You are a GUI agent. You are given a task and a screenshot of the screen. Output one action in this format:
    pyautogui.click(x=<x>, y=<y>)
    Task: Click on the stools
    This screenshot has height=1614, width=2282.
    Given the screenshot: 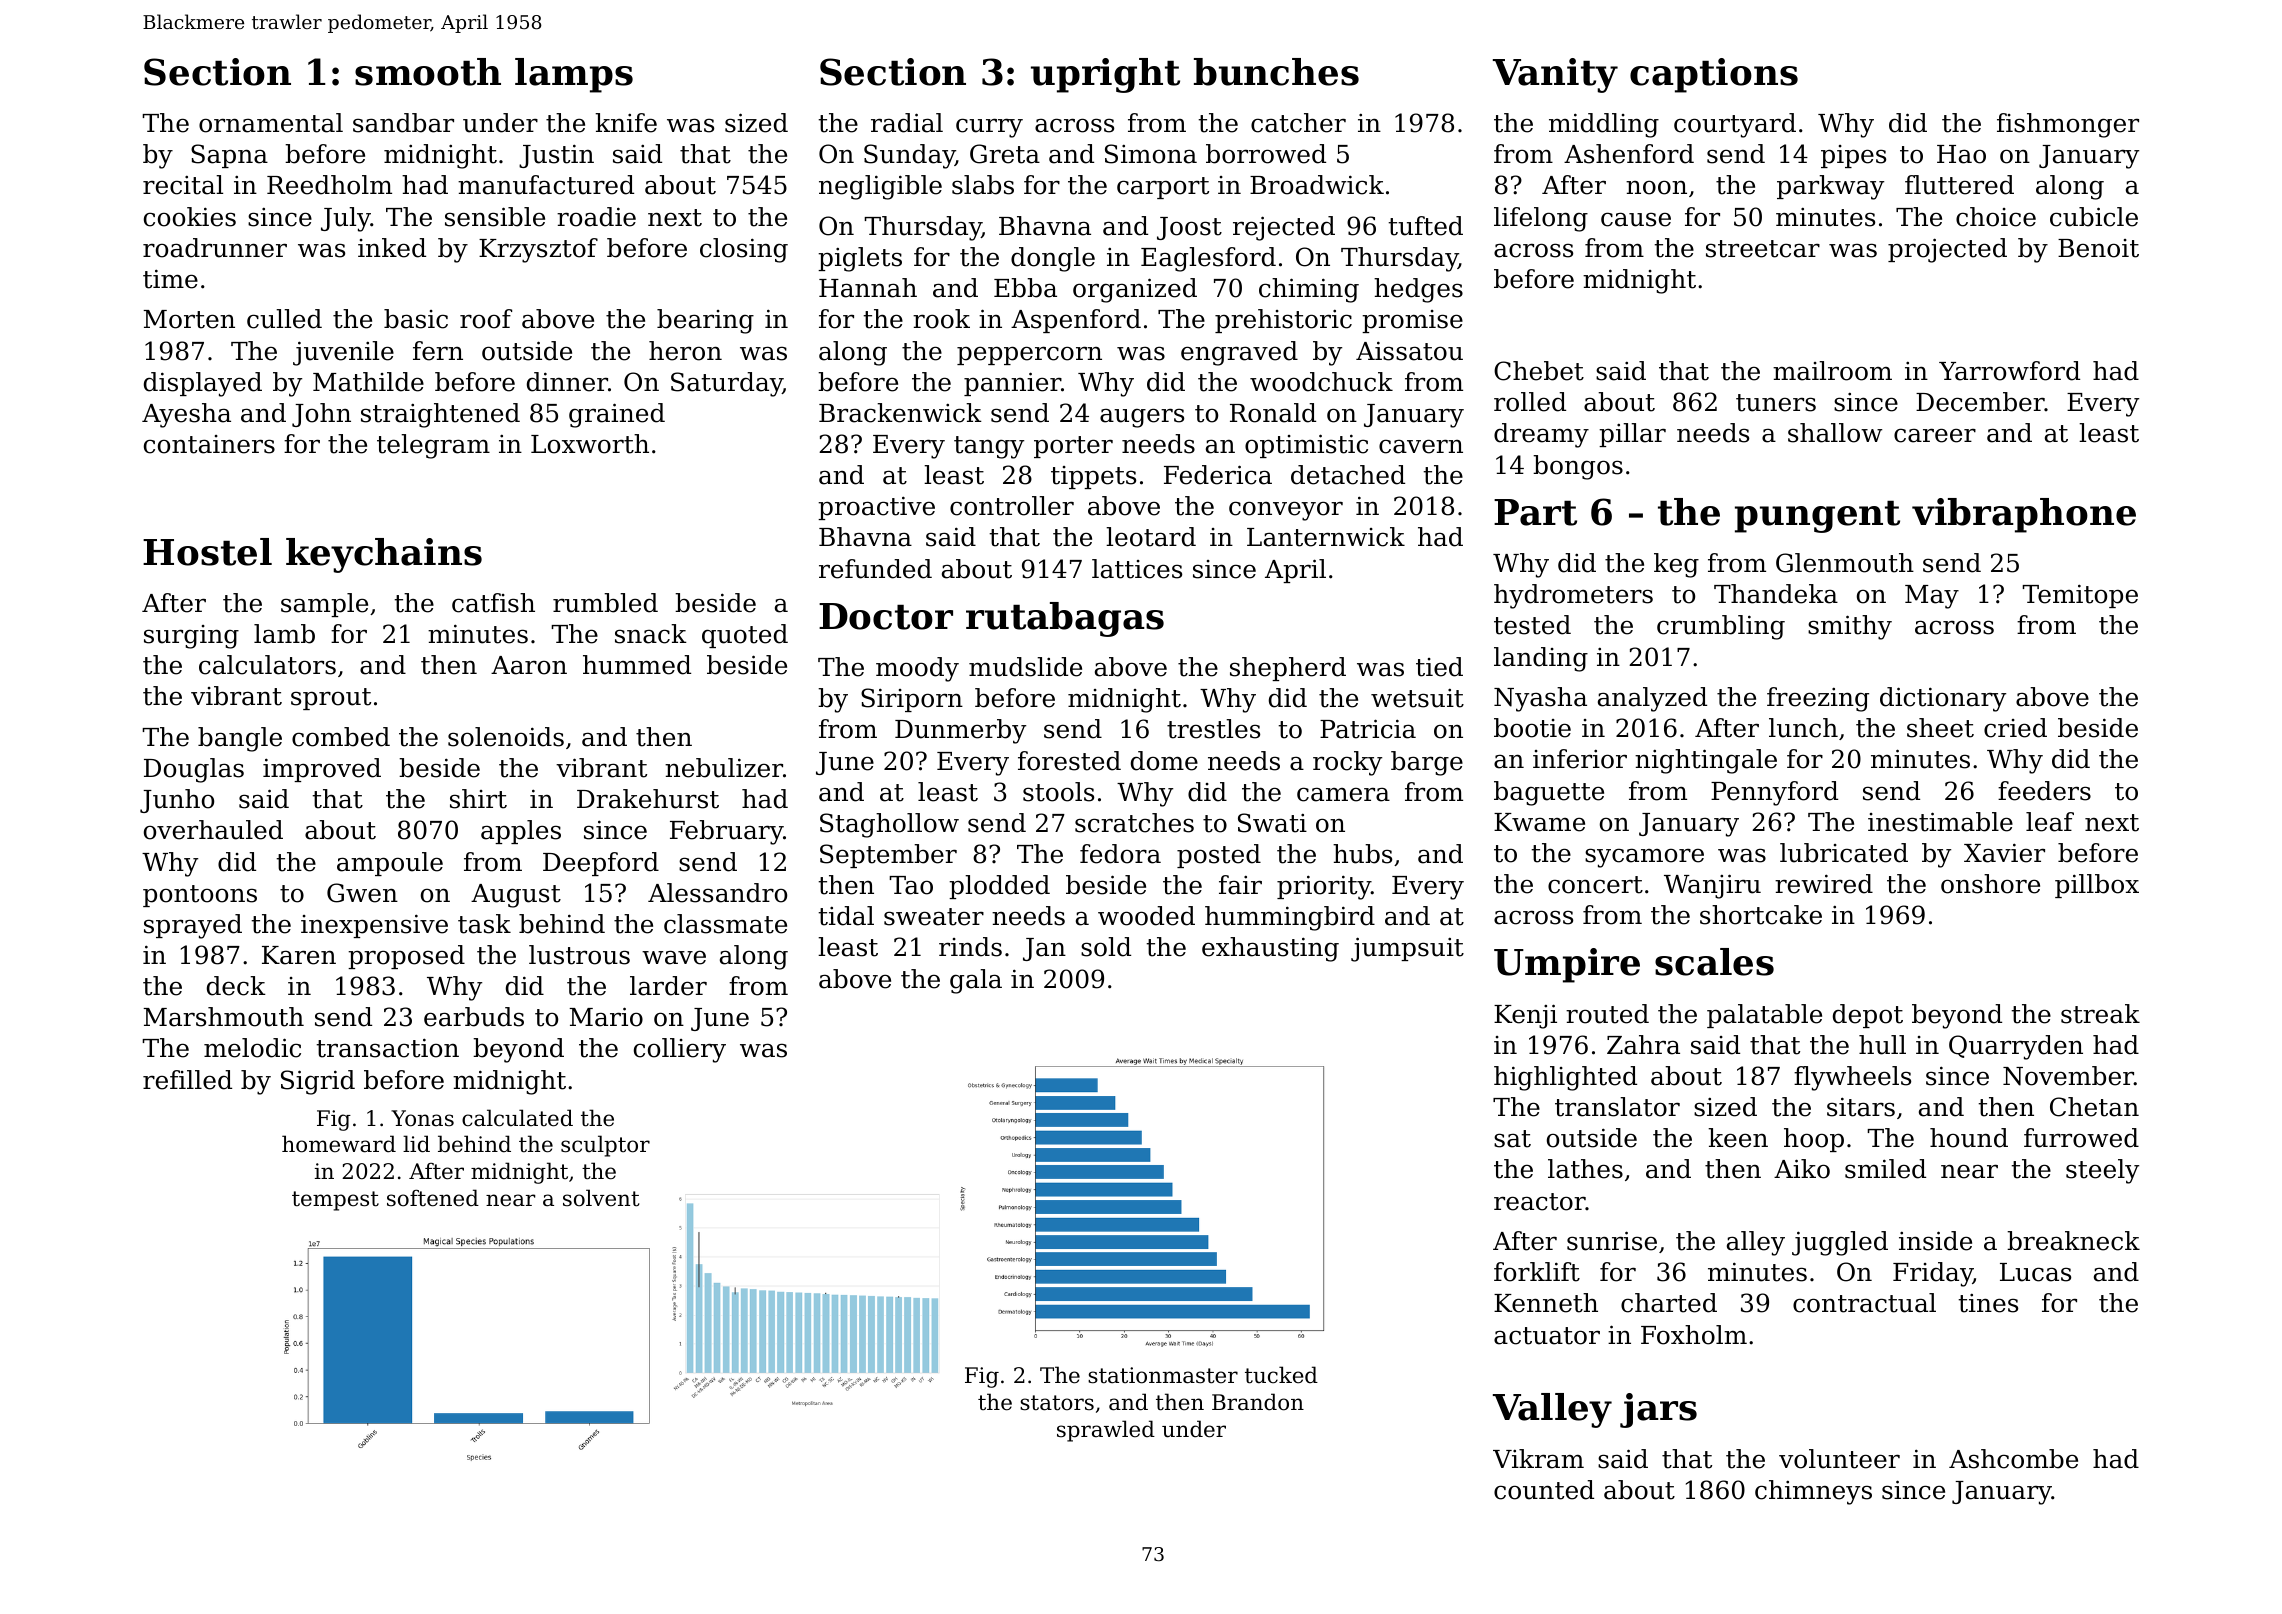 What is the action you would take?
    pyautogui.click(x=1058, y=792)
